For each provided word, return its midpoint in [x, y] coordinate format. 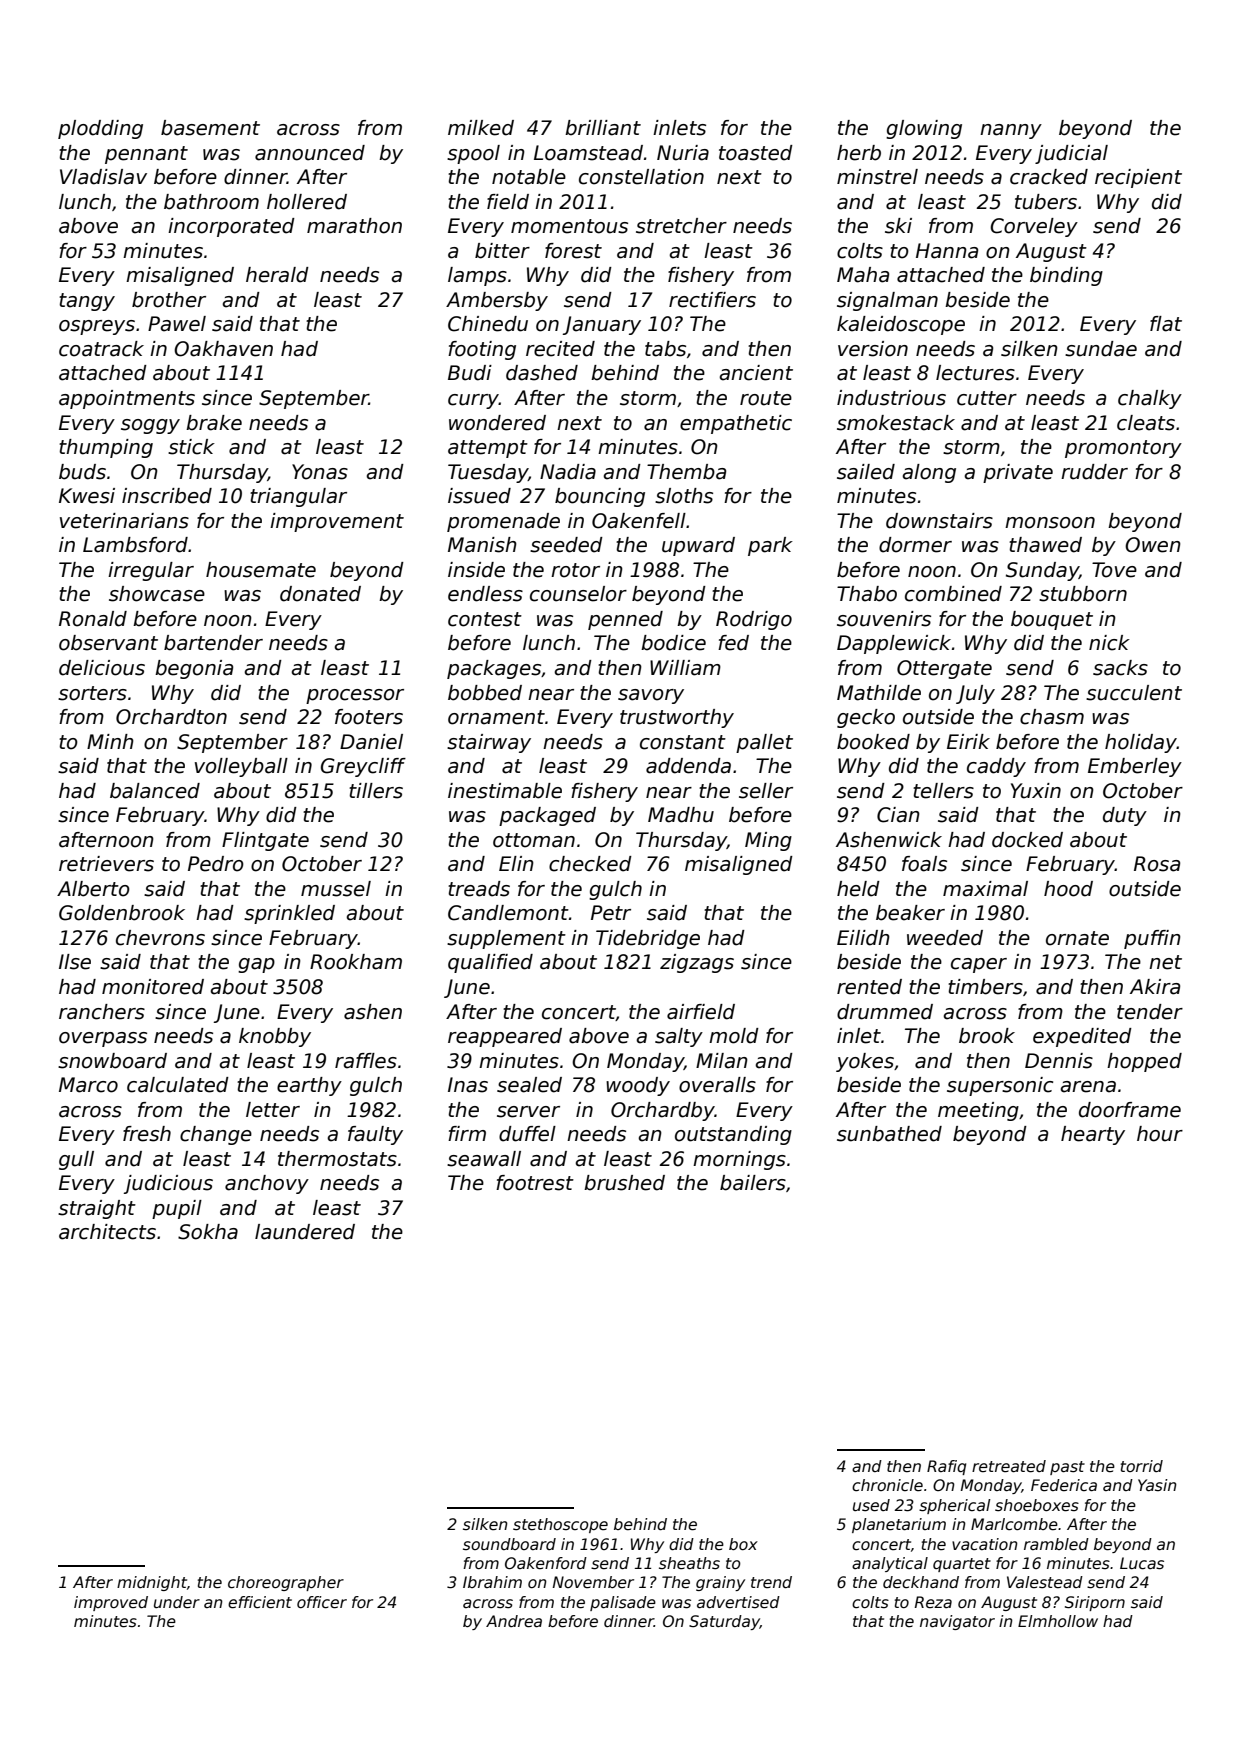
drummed [885, 1012]
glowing [924, 129]
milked [481, 128]
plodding [100, 129]
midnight [152, 1583]
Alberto [93, 889]
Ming [768, 841]
